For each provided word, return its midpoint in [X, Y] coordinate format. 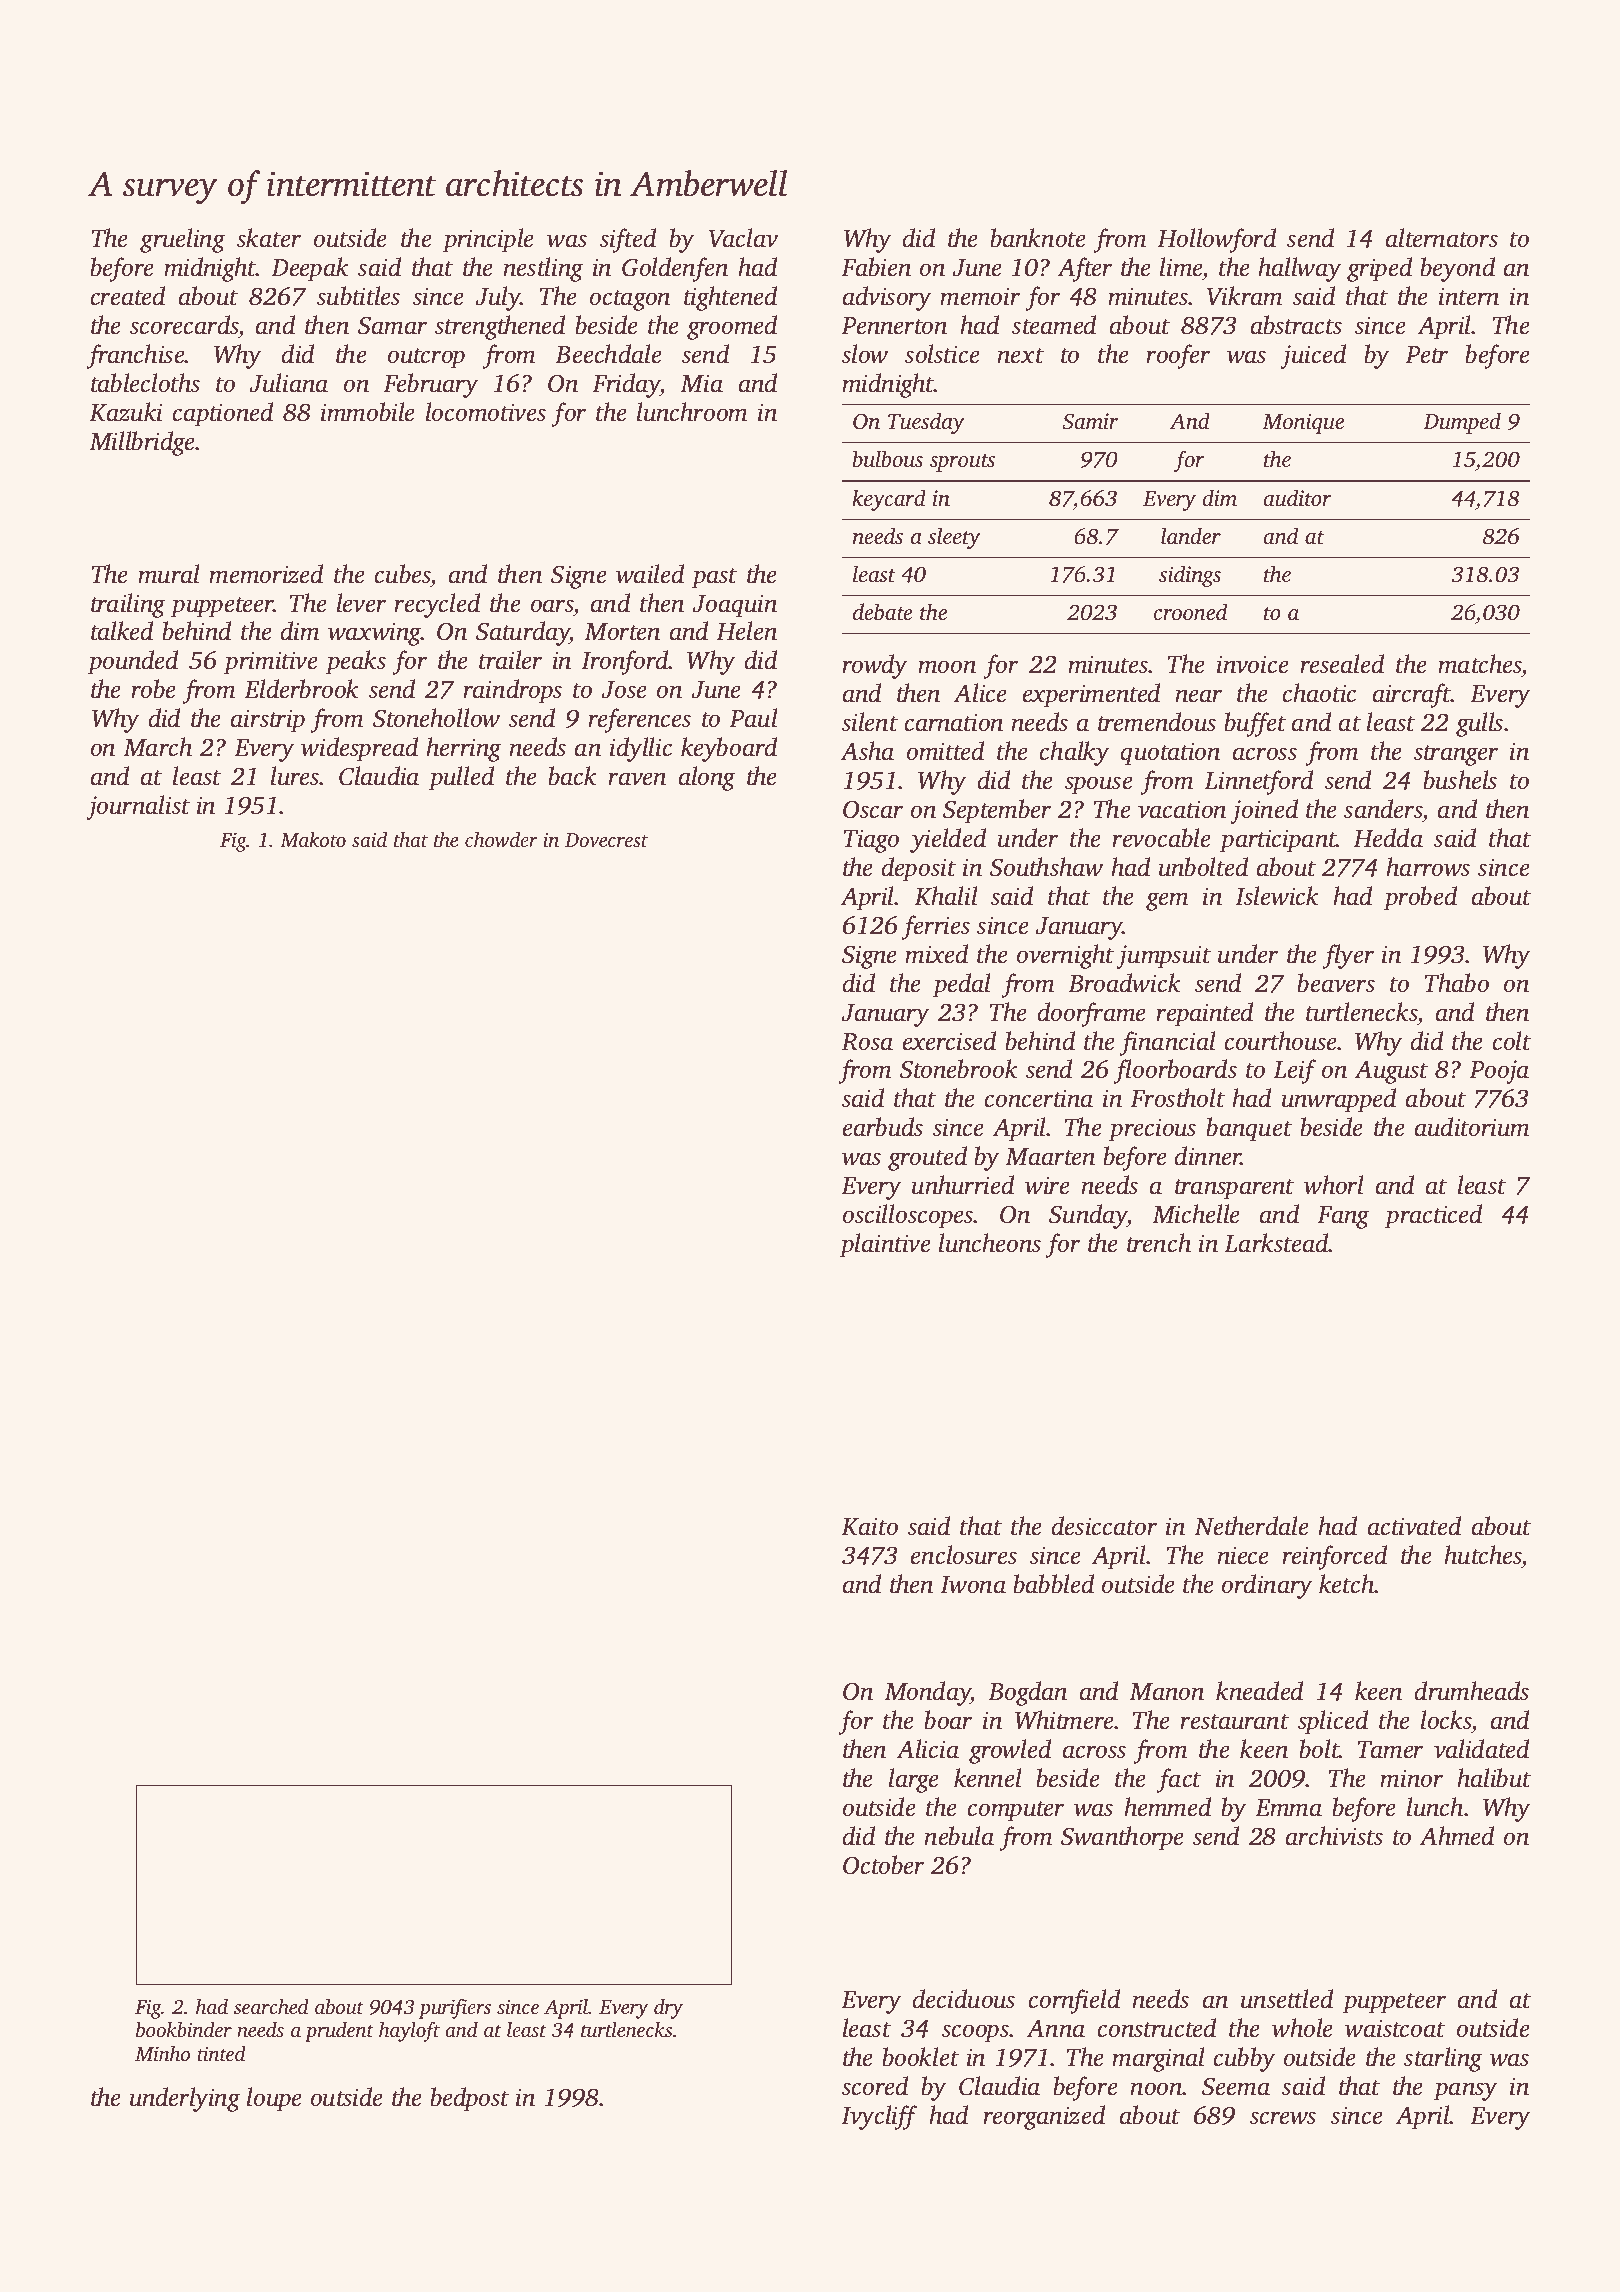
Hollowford [1216, 240]
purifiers [455, 2009]
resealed [1342, 664]
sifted [628, 240]
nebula [959, 1836]
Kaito [869, 1526]
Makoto [313, 839]
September [997, 811]
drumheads [1472, 1691]
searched [271, 2006]
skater [269, 238]
